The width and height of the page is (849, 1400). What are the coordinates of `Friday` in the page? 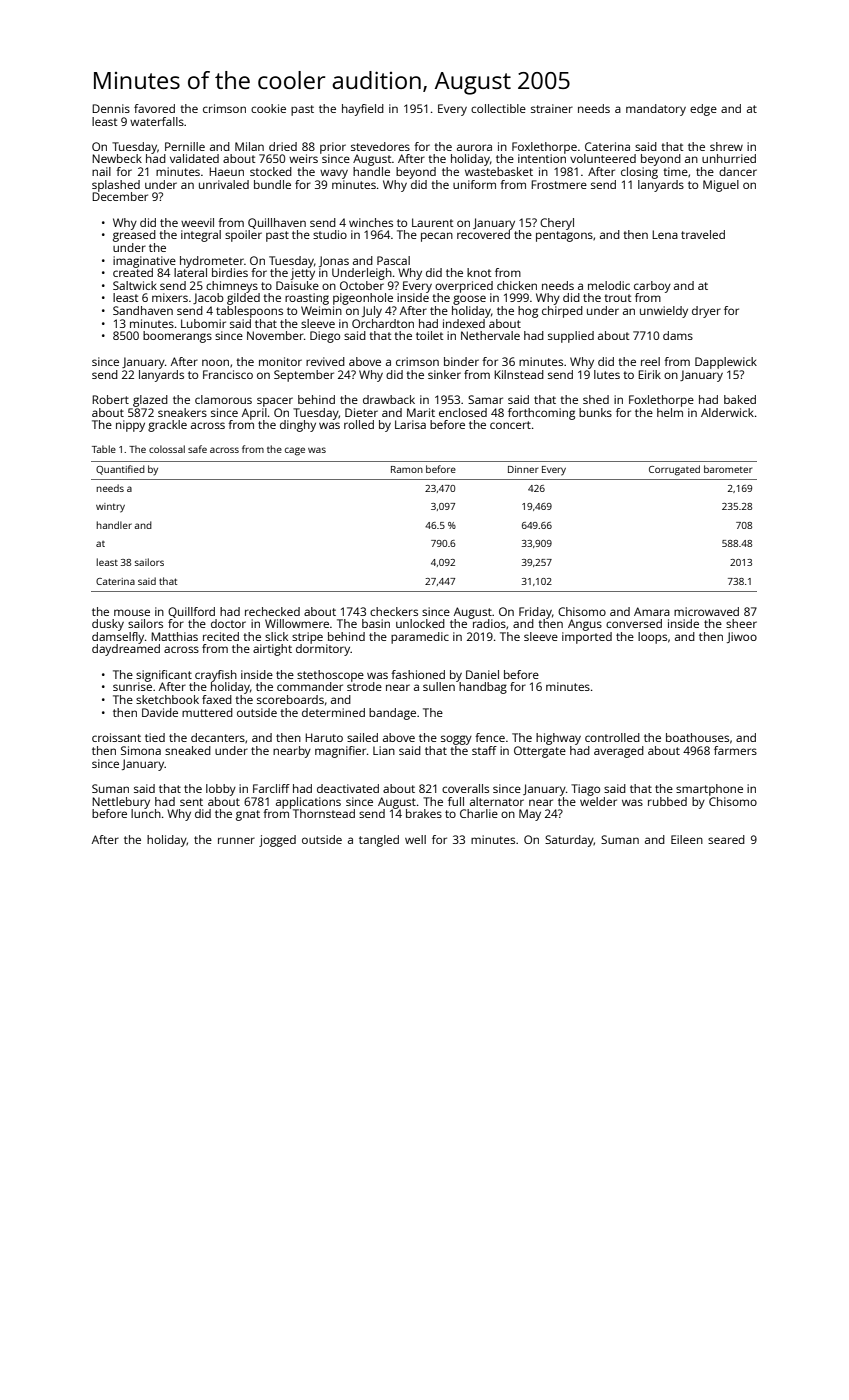 It's located at (535, 613).
